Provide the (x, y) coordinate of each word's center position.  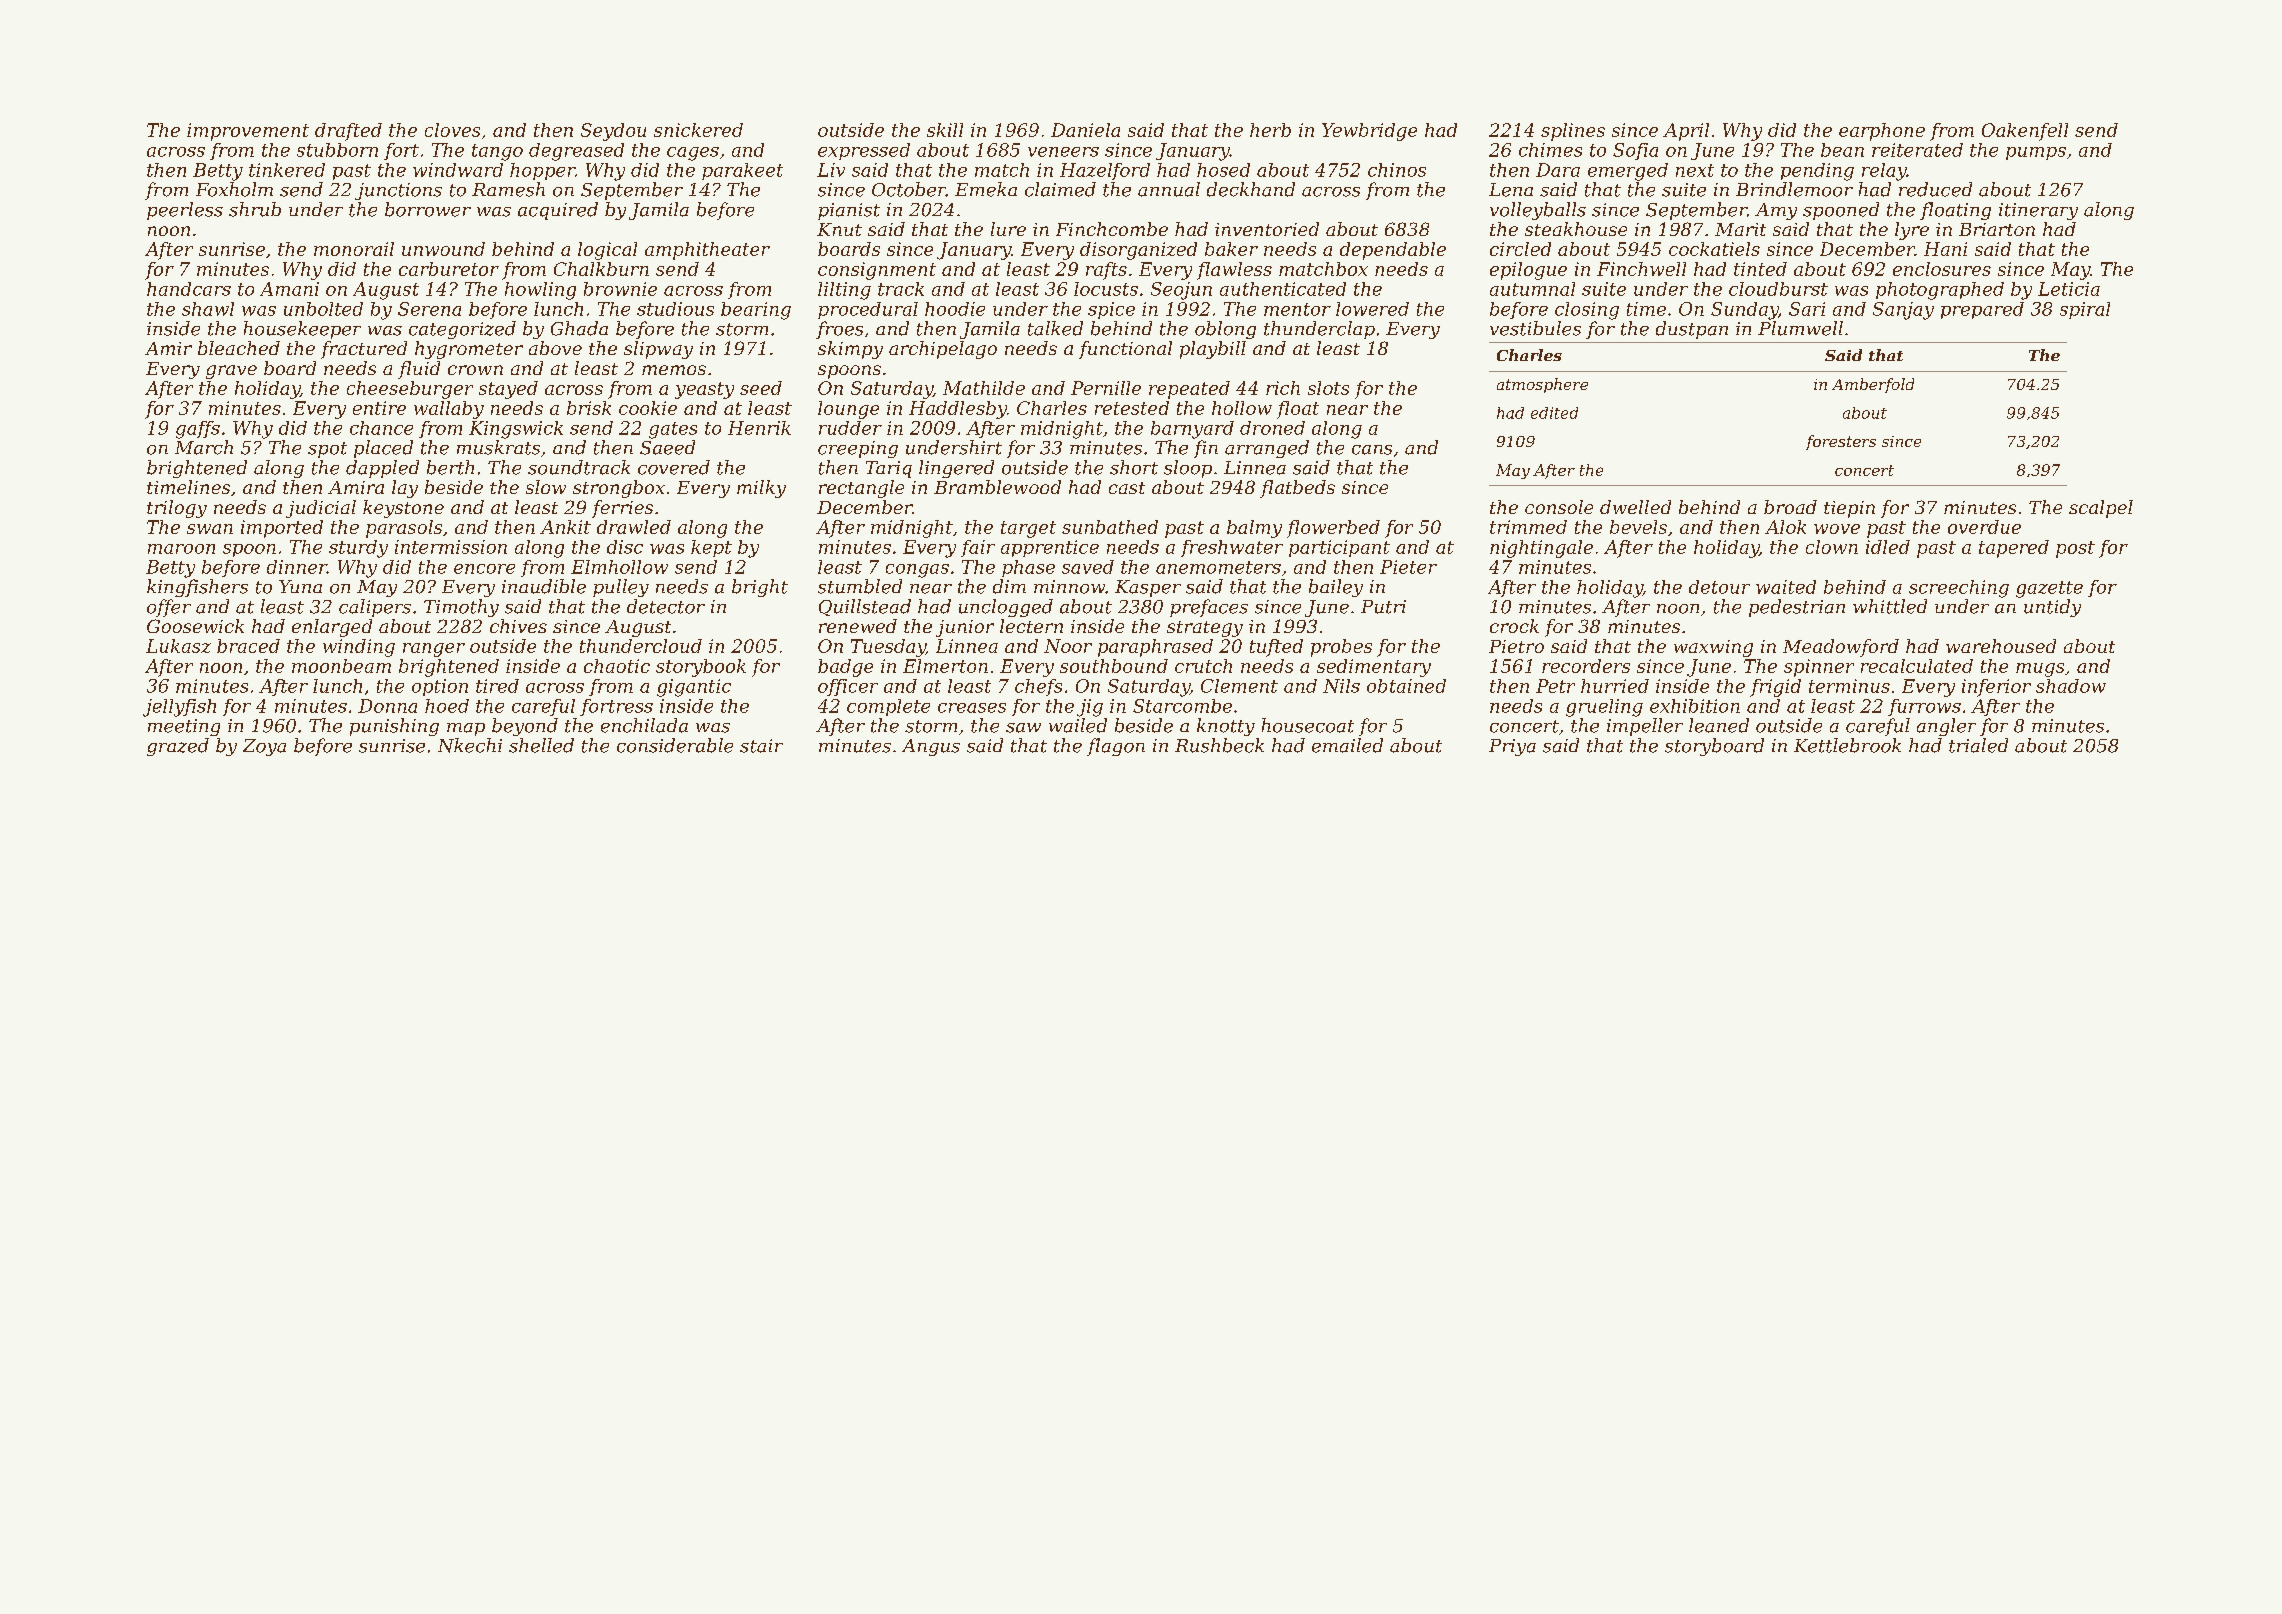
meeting (184, 727)
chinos (1397, 170)
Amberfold (1873, 385)
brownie (620, 289)
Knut (839, 229)
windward (458, 170)
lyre (1912, 231)
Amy (1776, 211)
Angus (931, 747)
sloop (1188, 469)
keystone (403, 509)
